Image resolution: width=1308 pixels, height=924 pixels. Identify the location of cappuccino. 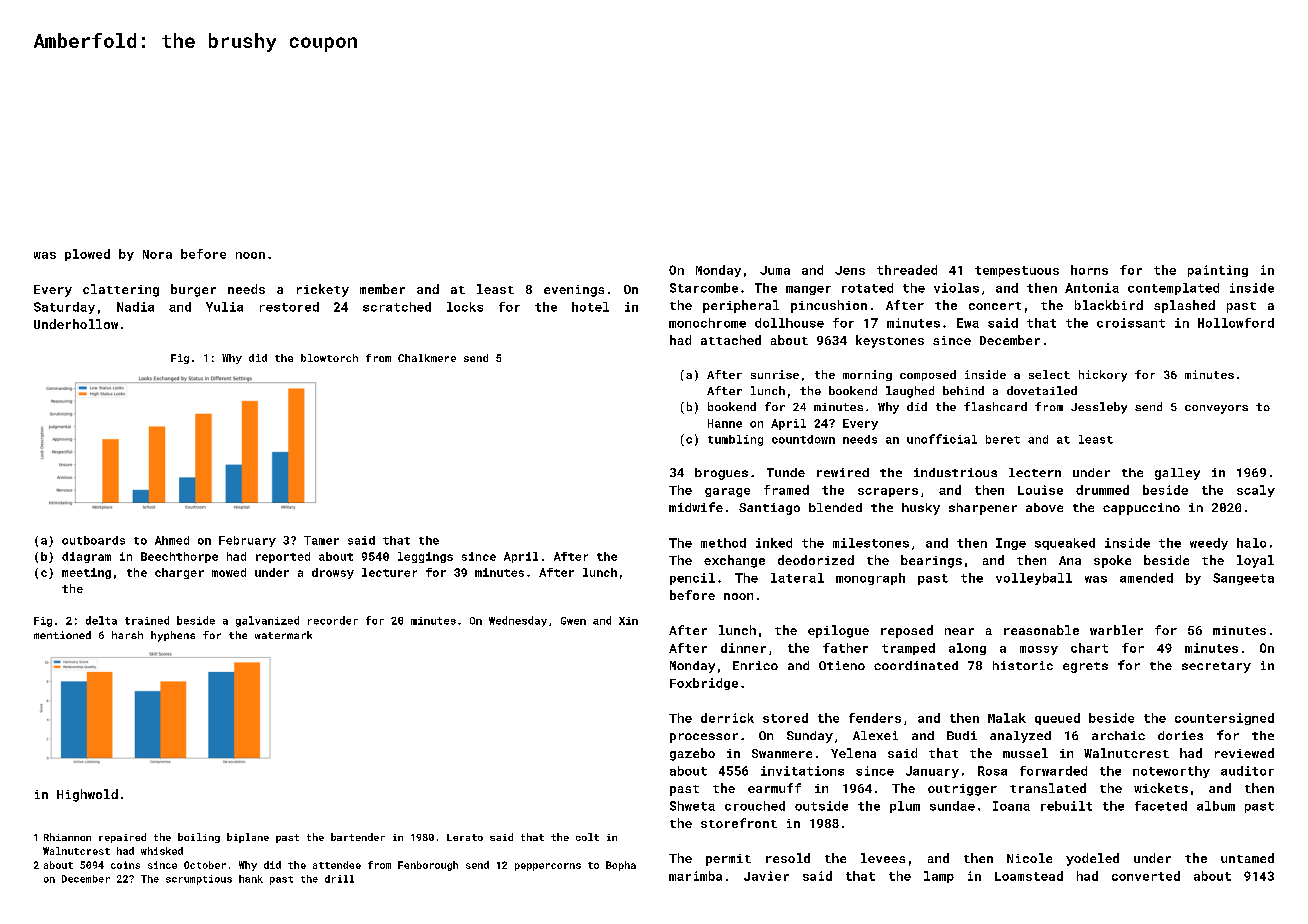
(1141, 509).
